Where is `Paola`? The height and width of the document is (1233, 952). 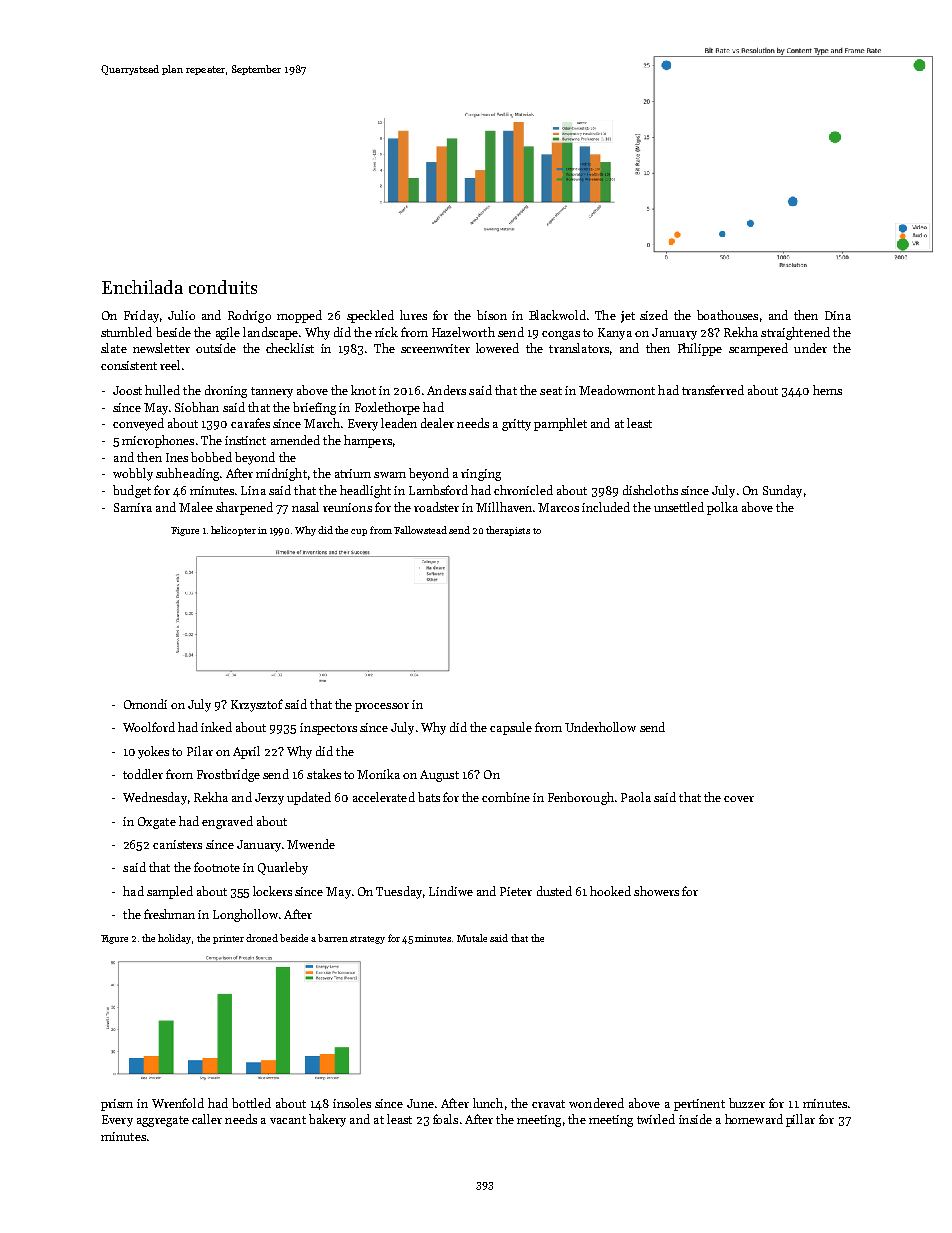
Paola is located at coordinates (636, 797).
